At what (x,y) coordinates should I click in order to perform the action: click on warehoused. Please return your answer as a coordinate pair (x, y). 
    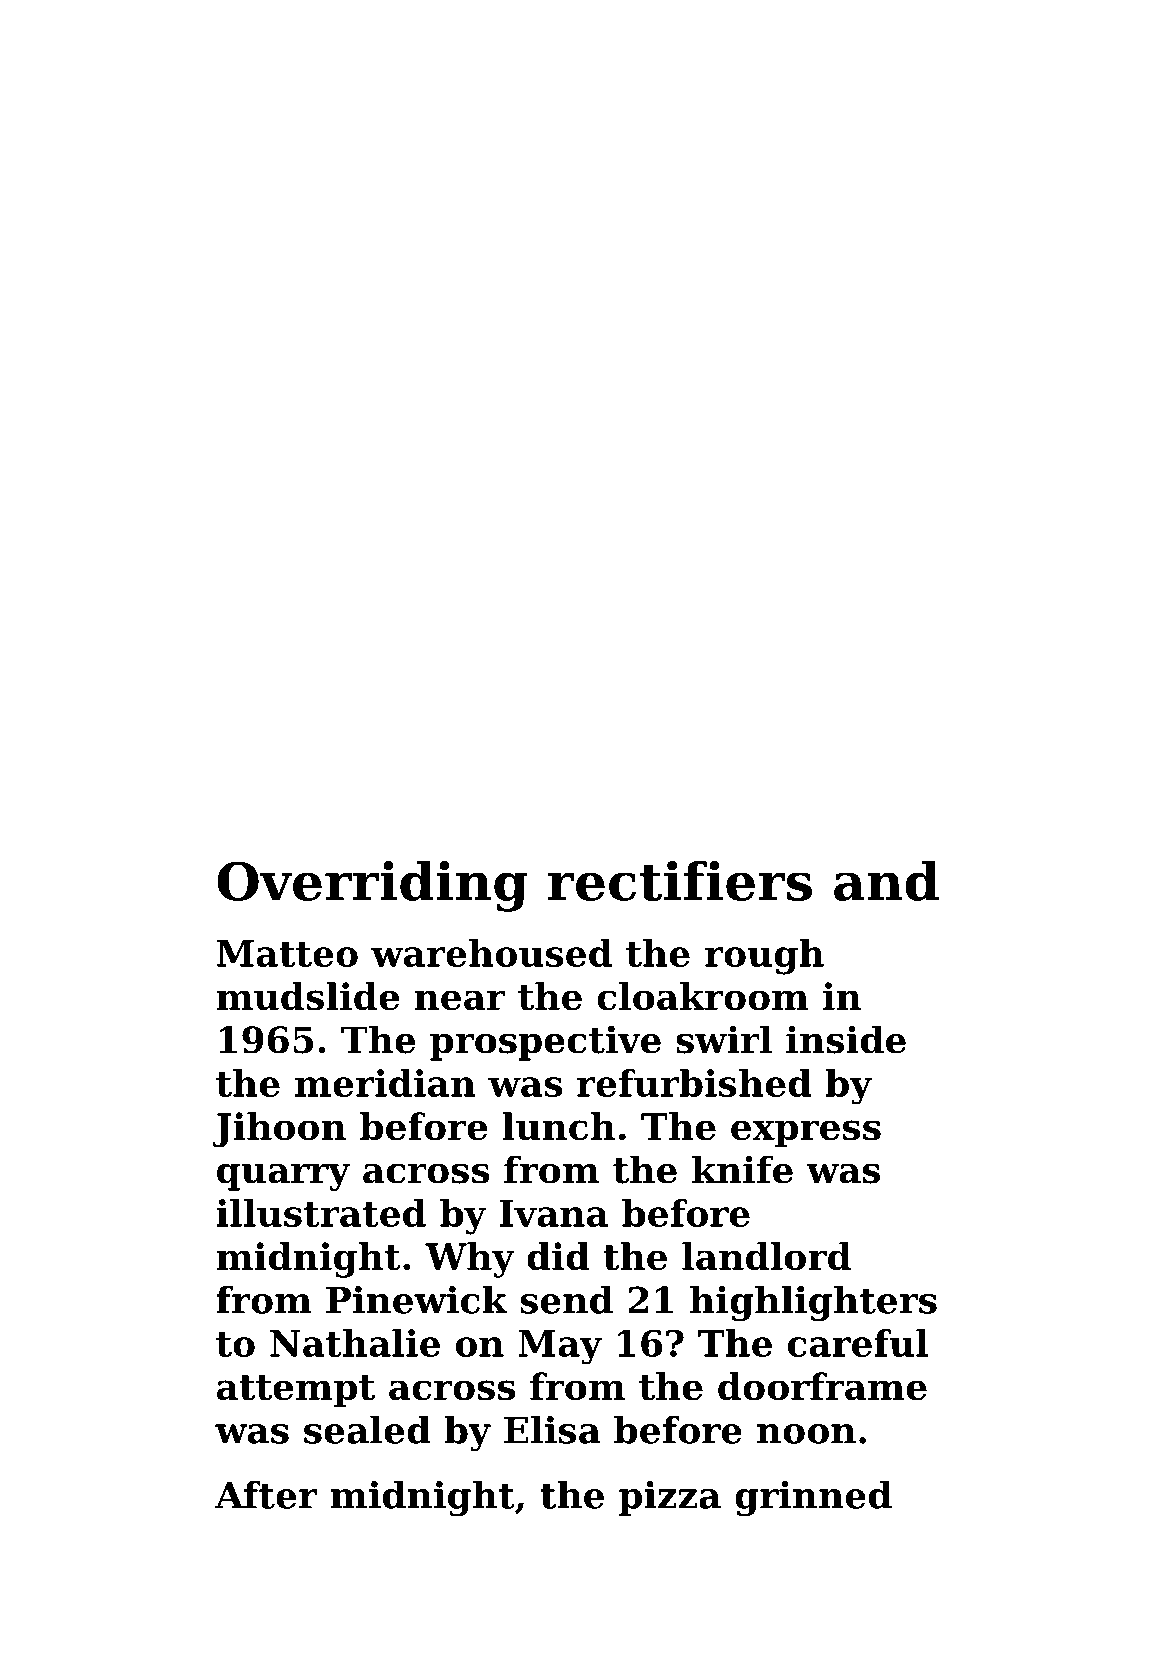
    Looking at the image, I should click on (491, 953).
